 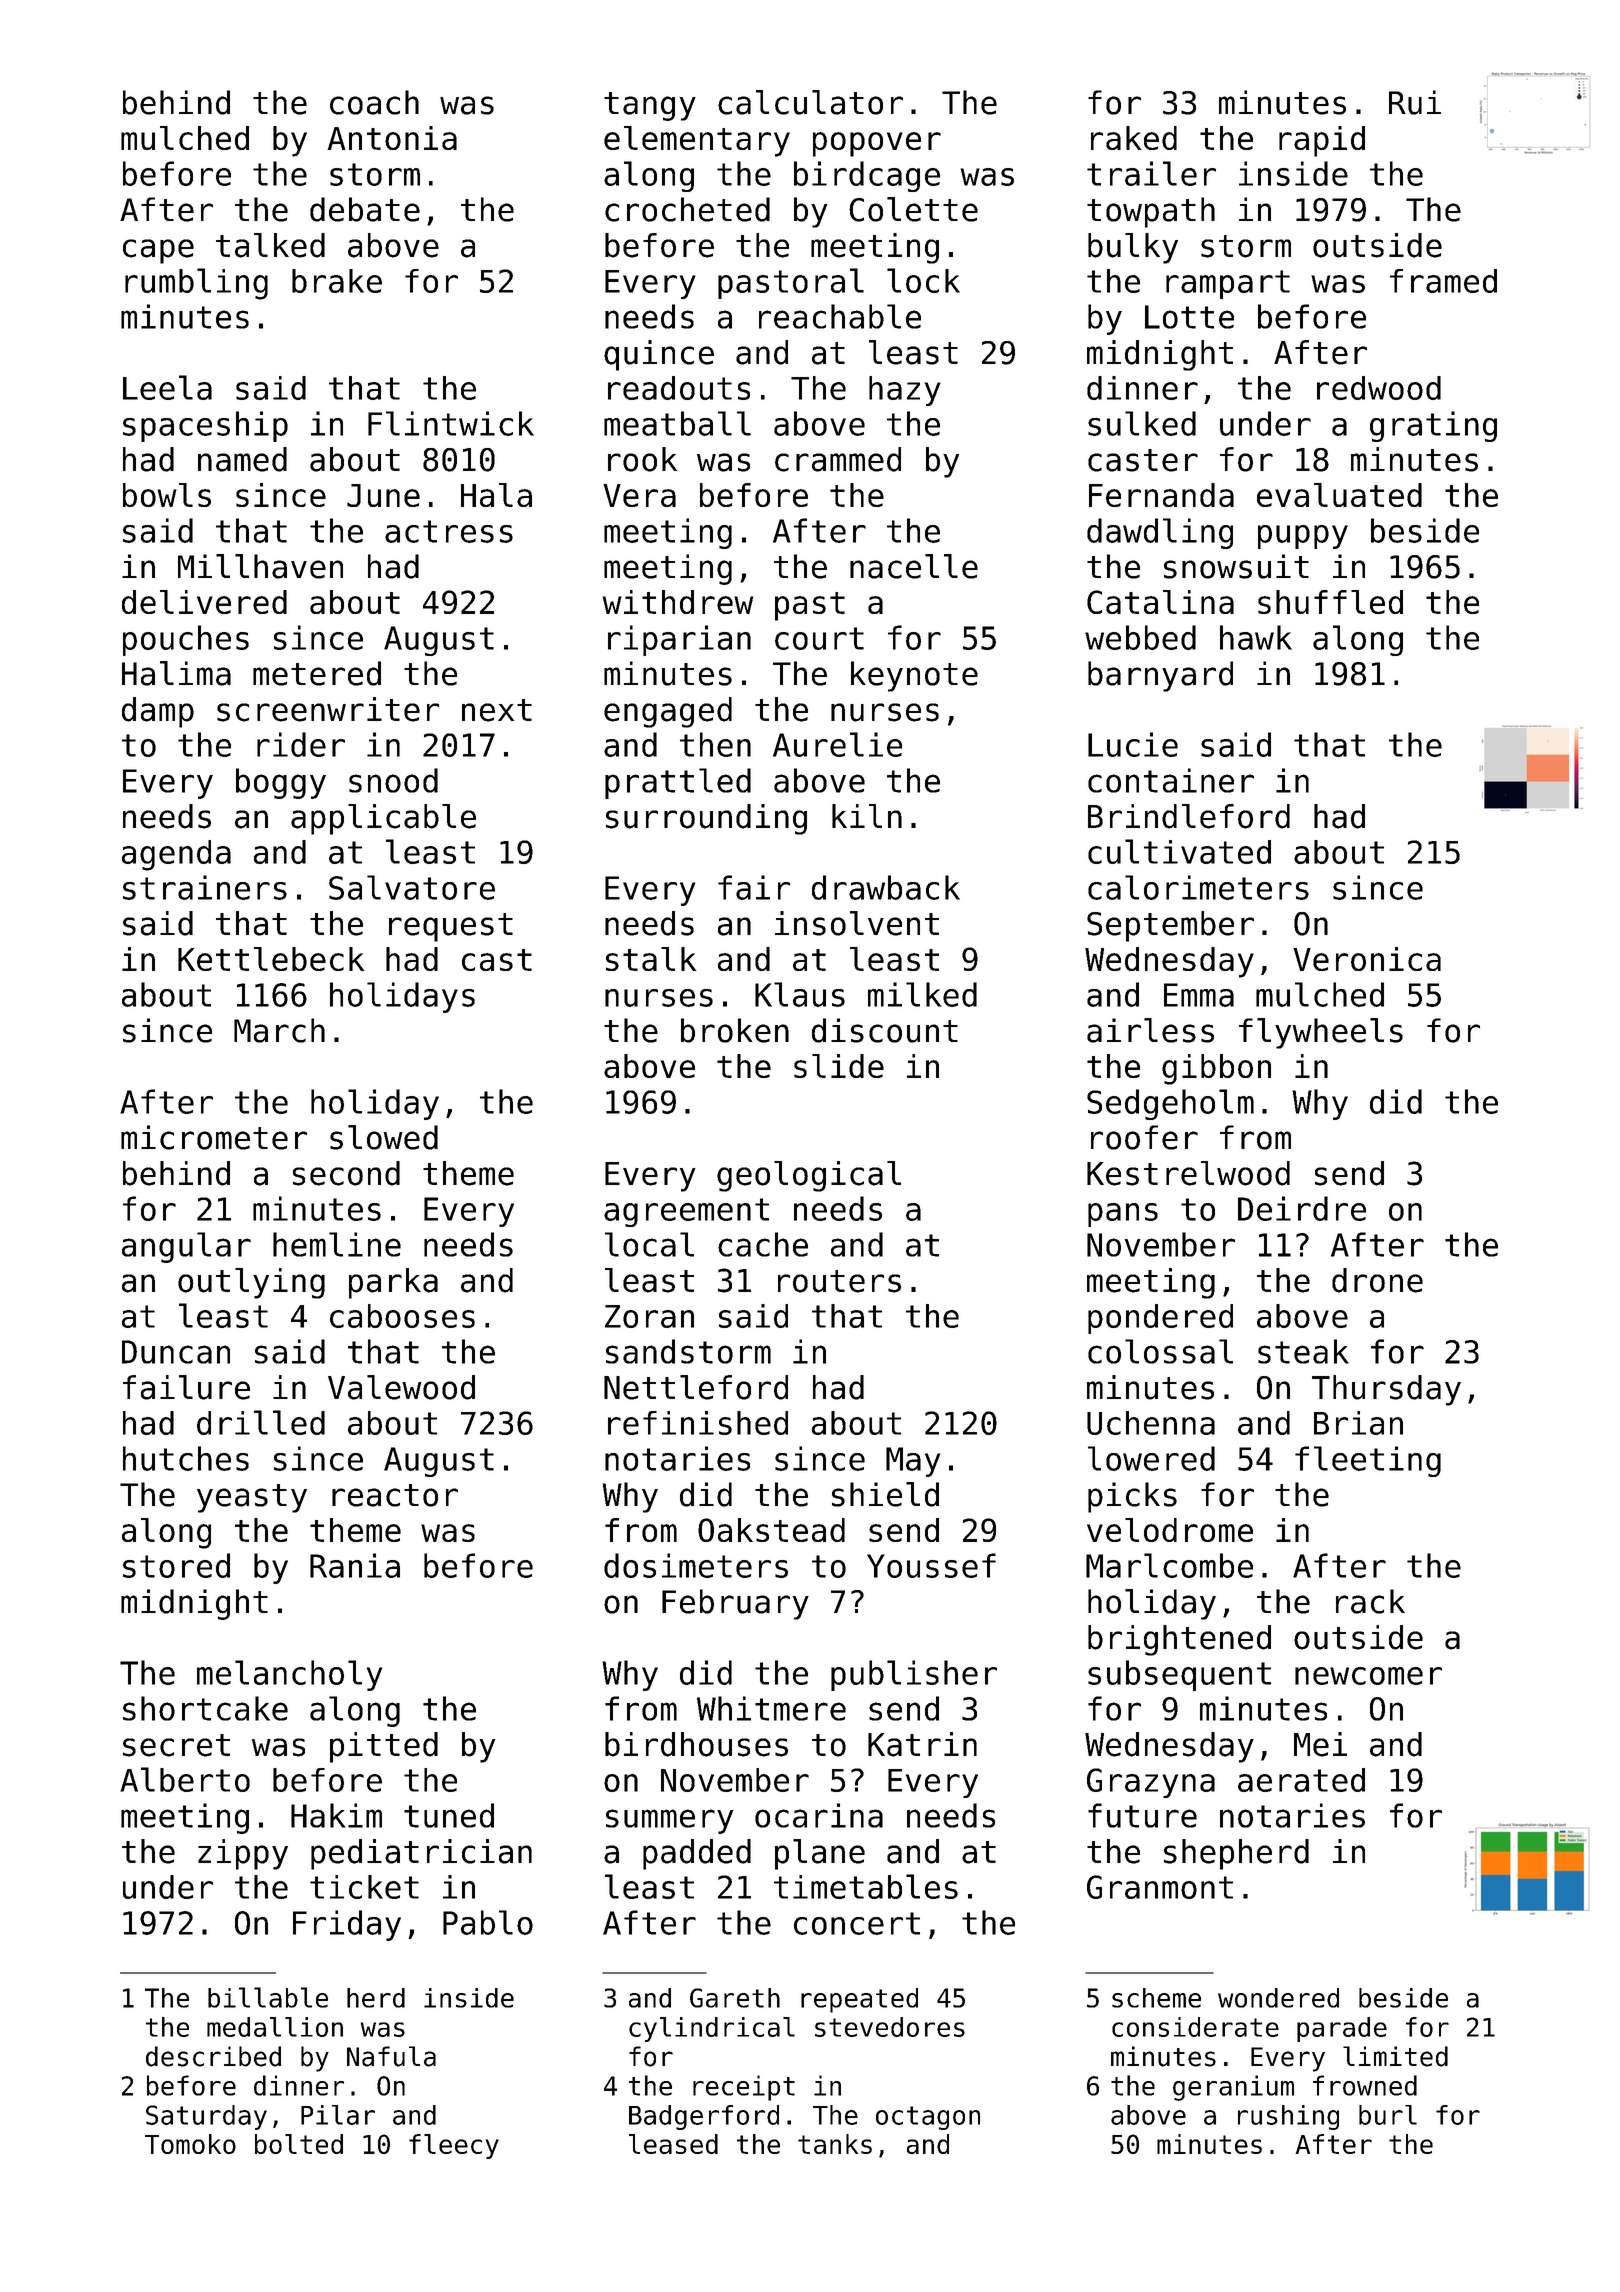 What do you see at coordinates (1134, 138) in the image?
I see `raked` at bounding box center [1134, 138].
